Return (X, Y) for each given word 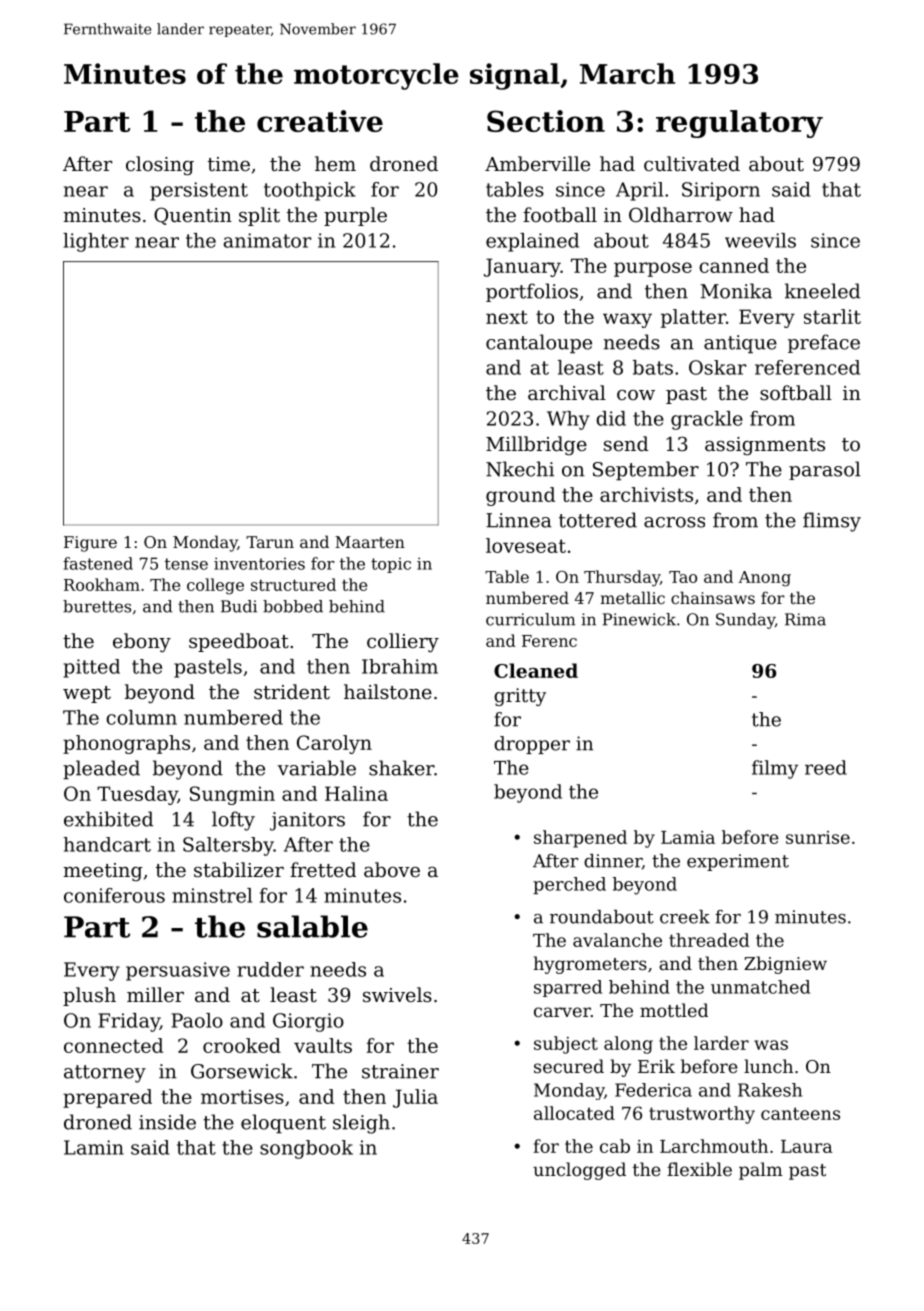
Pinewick (639, 619)
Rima (805, 619)
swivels (397, 994)
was (771, 1045)
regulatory (739, 124)
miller (155, 994)
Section (546, 121)
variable (317, 768)
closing (160, 166)
